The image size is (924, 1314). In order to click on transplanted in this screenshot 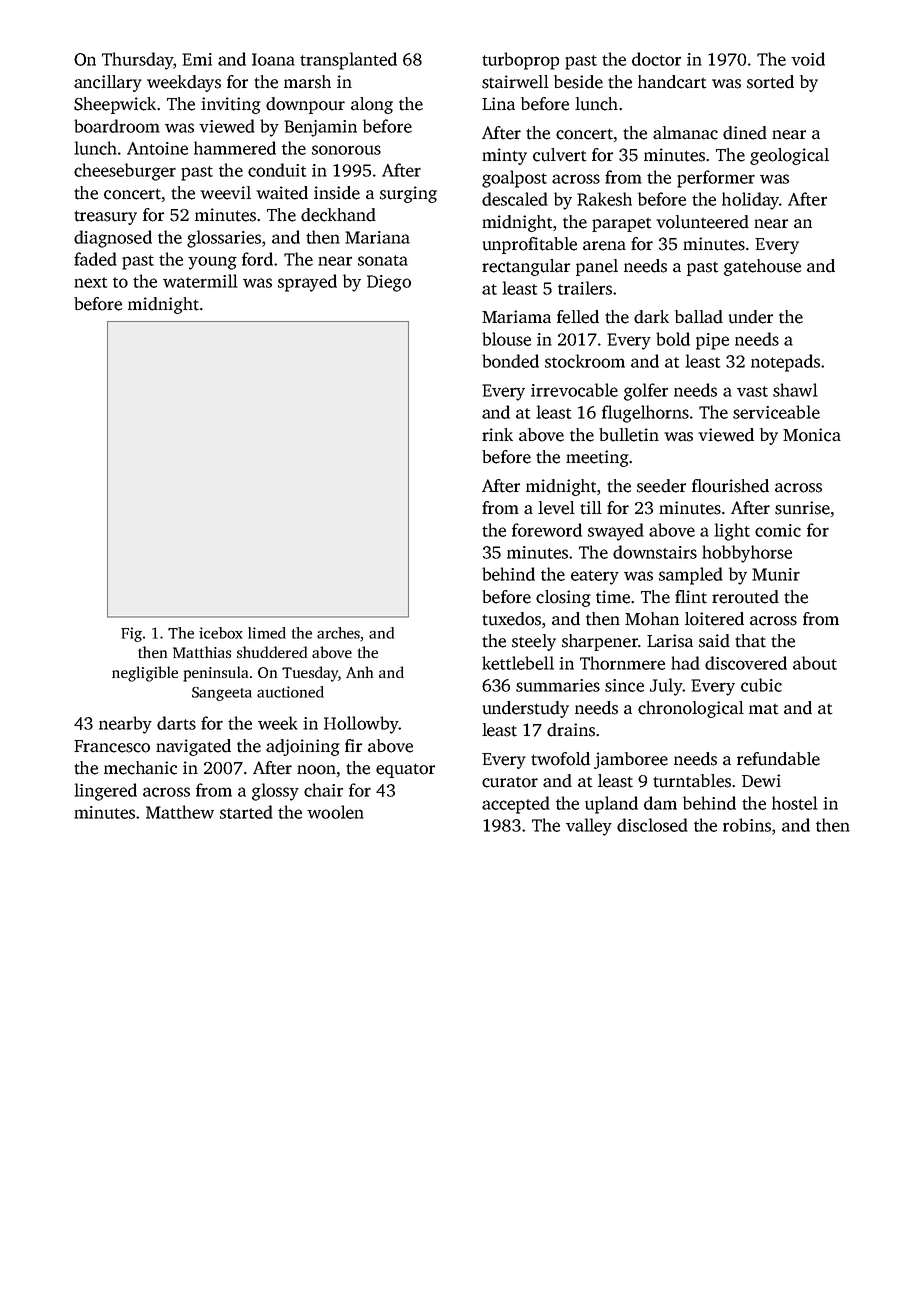, I will do `click(348, 61)`.
